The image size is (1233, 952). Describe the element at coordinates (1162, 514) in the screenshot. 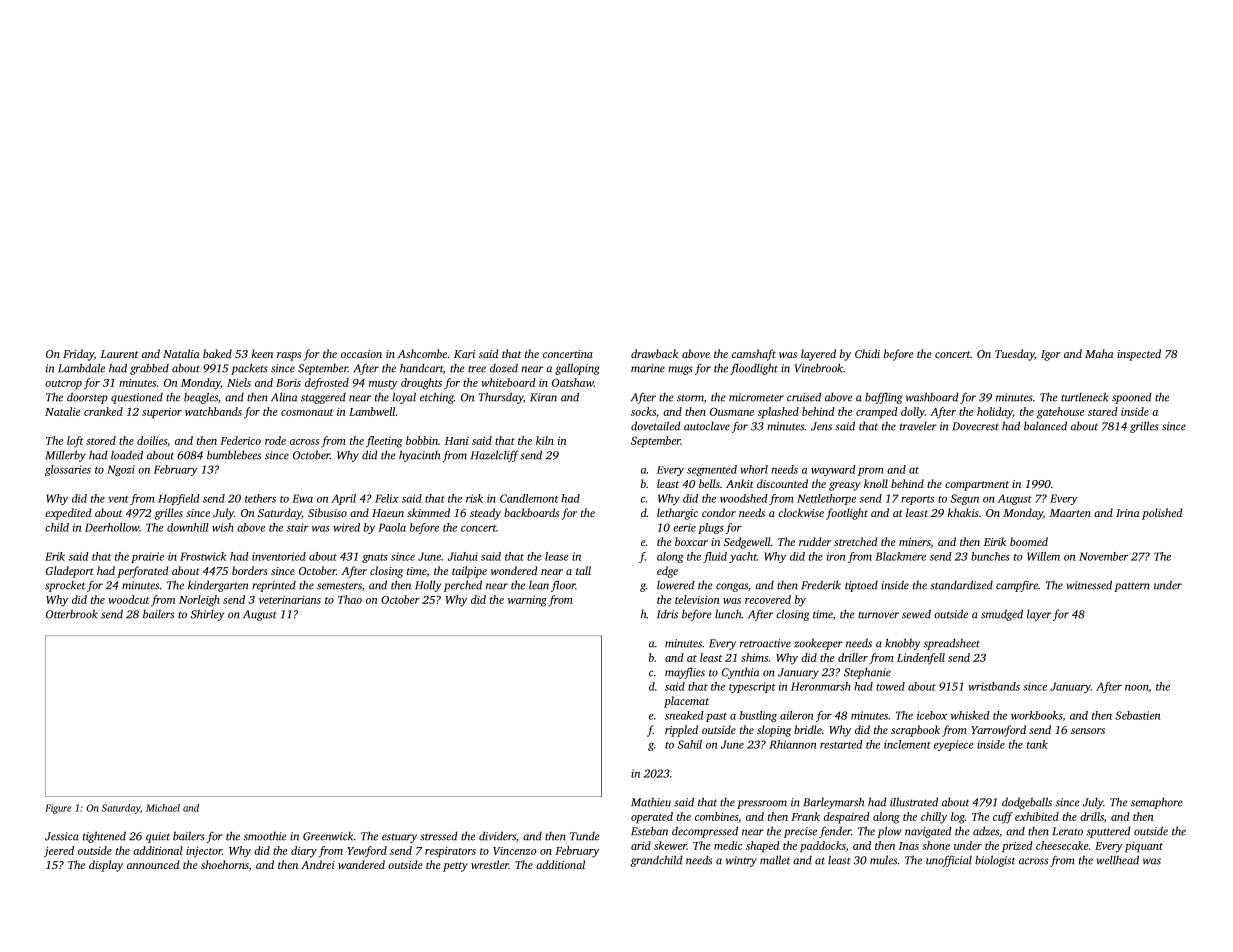

I see `polished` at that location.
